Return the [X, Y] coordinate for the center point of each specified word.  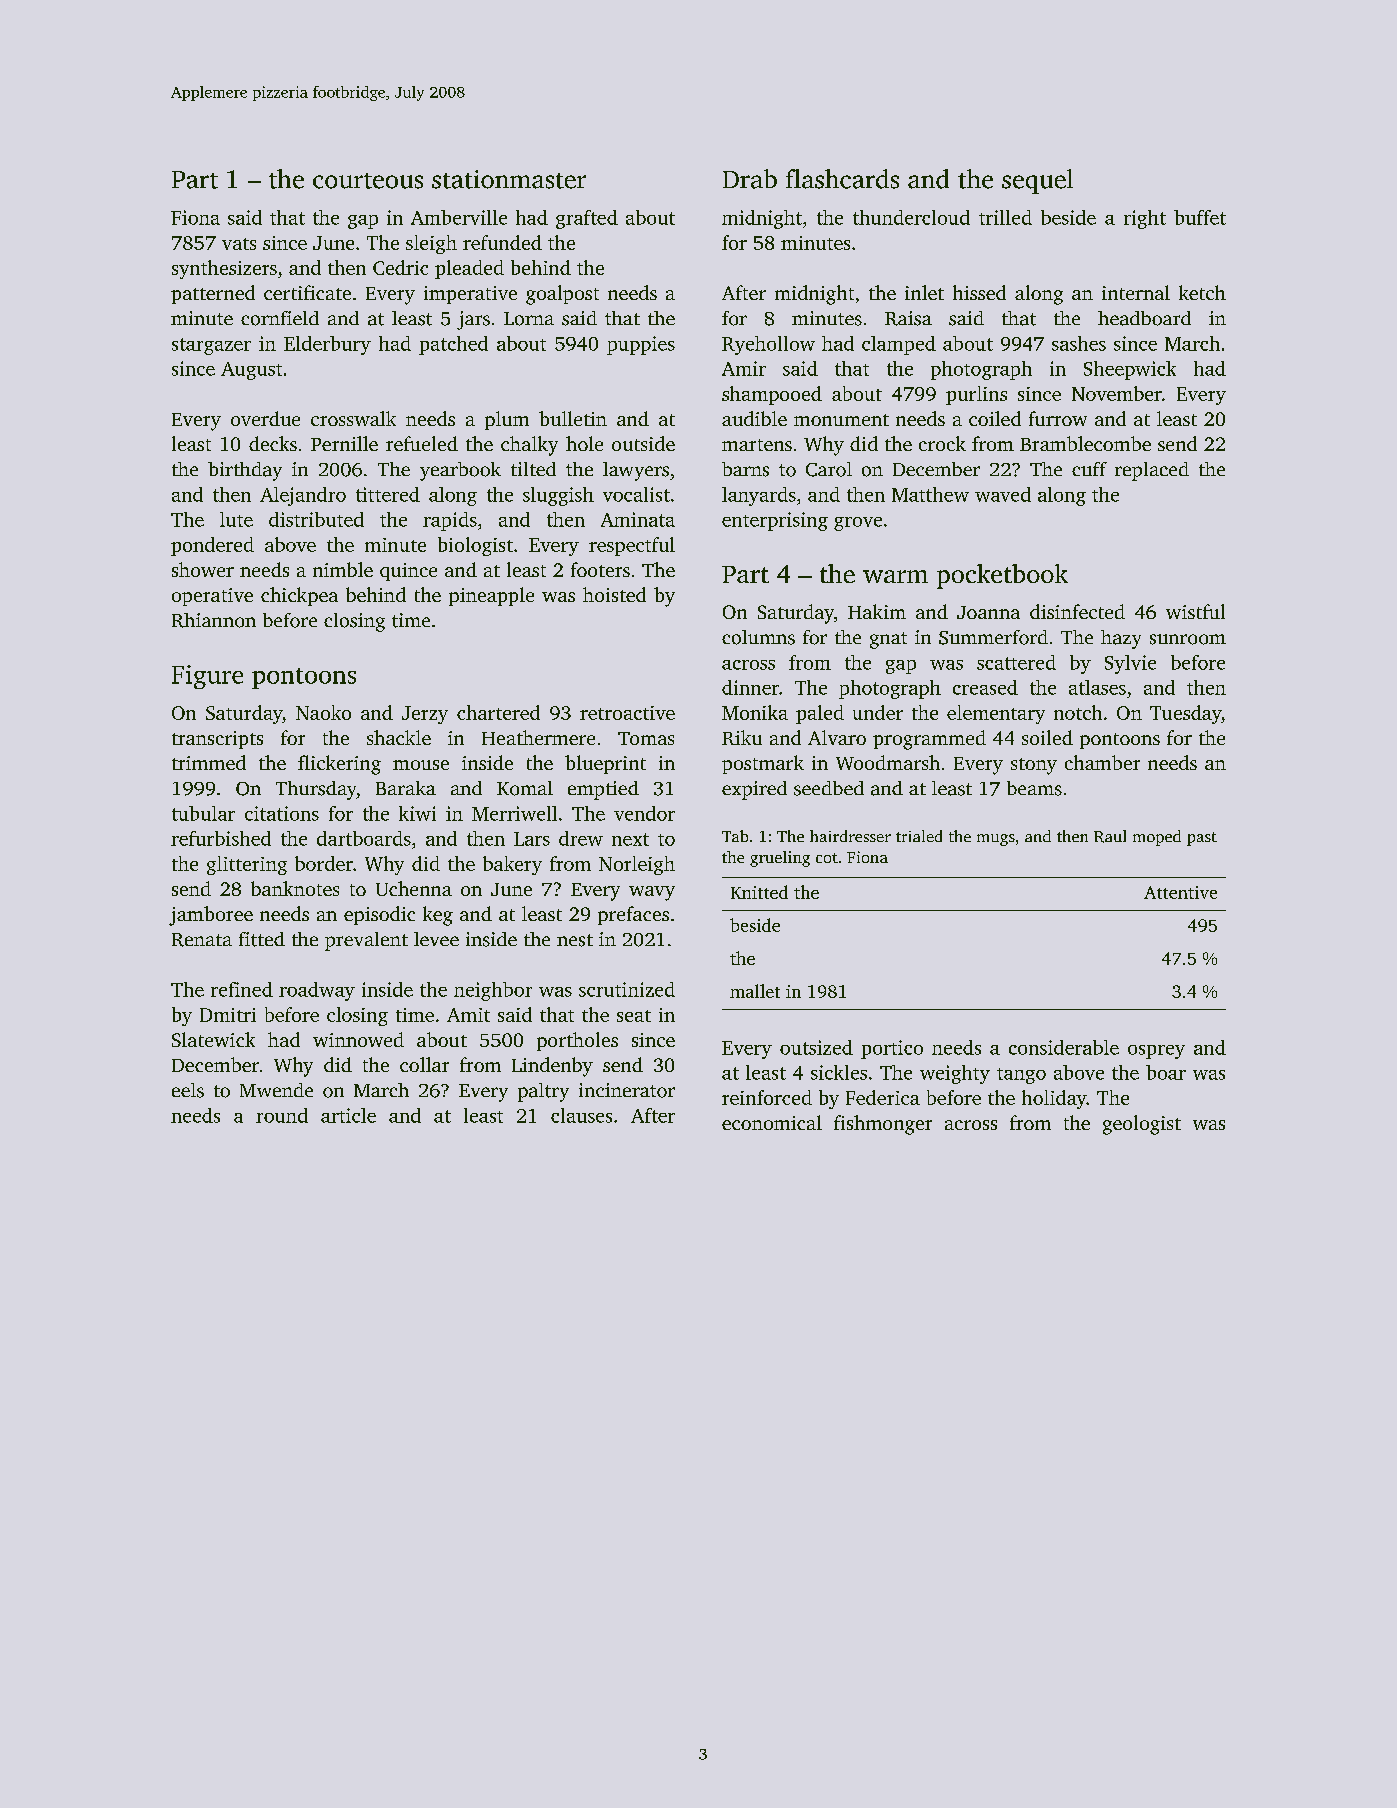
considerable [1064, 1047]
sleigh [431, 244]
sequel [1037, 181]
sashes [1079, 343]
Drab [750, 179]
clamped [899, 345]
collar [424, 1064]
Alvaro [837, 737]
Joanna [988, 612]
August [251, 371]
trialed [919, 836]
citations [282, 813]
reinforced [767, 1097]
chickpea [299, 596]
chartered [498, 712]
